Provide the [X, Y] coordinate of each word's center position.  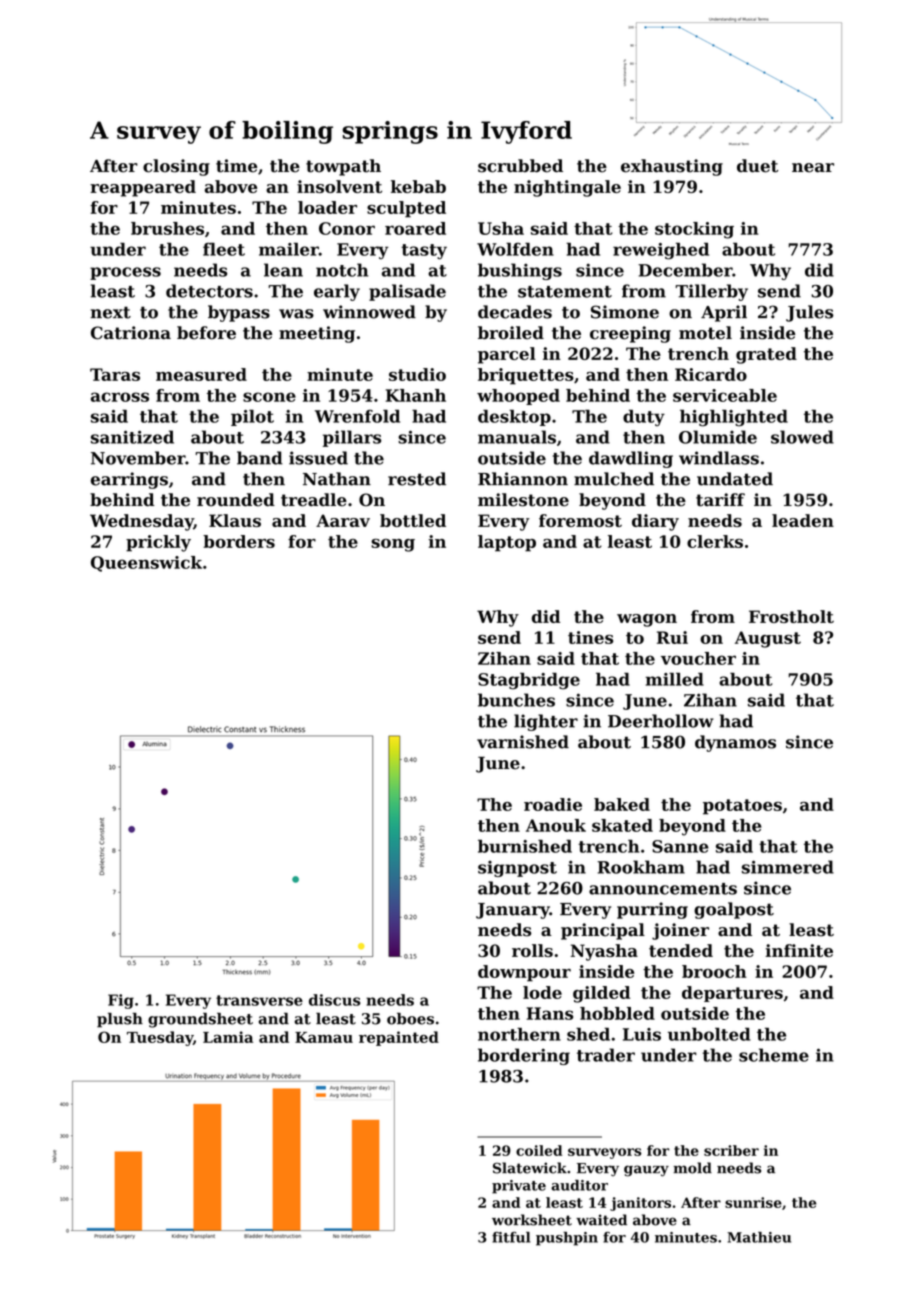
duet [757, 166]
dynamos [735, 743]
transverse [259, 1000]
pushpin [567, 1239]
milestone [523, 500]
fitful [511, 1237]
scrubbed [520, 166]
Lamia [228, 1037]
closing [176, 167]
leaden [803, 520]
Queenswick [146, 564]
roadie [553, 804]
